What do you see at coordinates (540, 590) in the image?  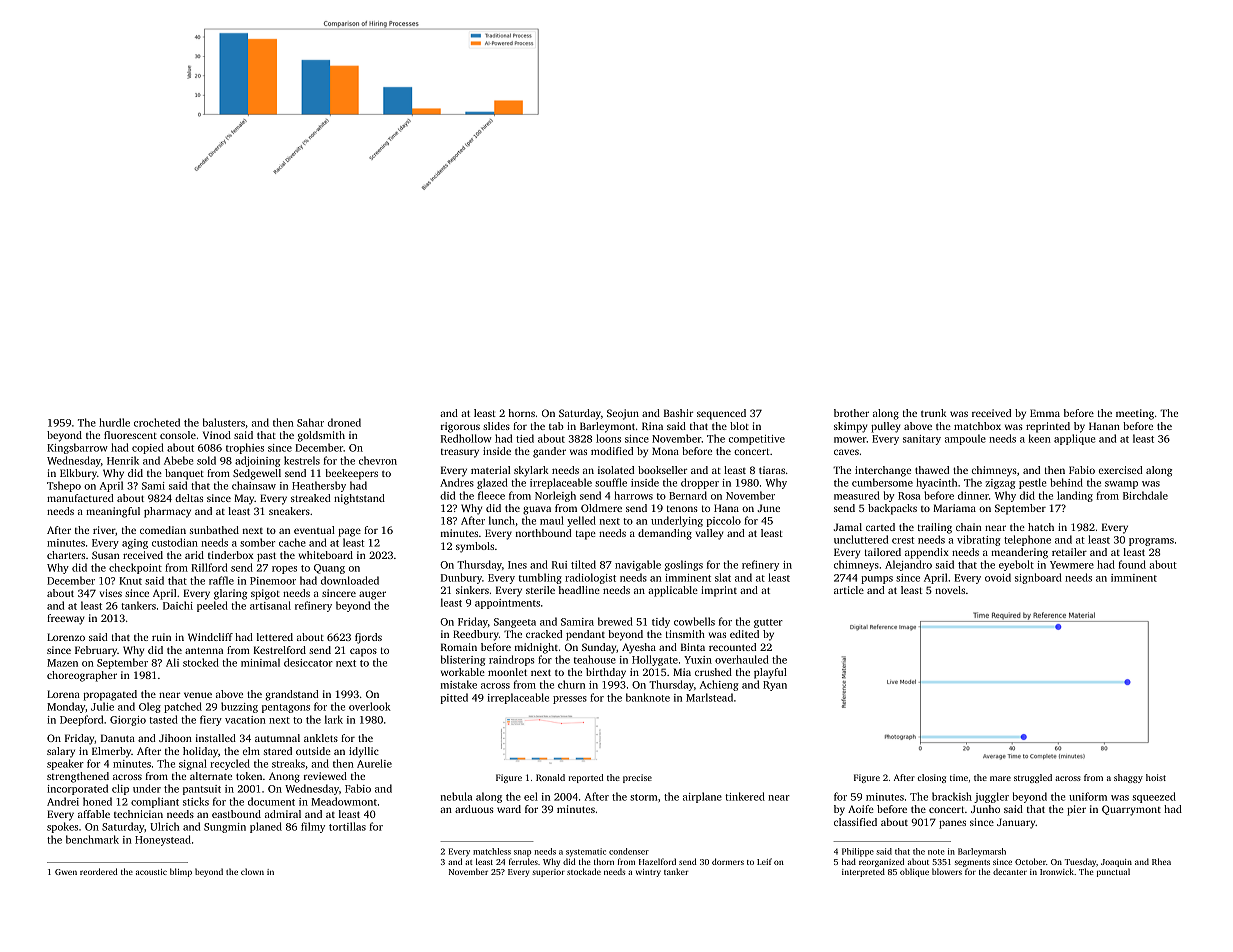 I see `sterile` at bounding box center [540, 590].
